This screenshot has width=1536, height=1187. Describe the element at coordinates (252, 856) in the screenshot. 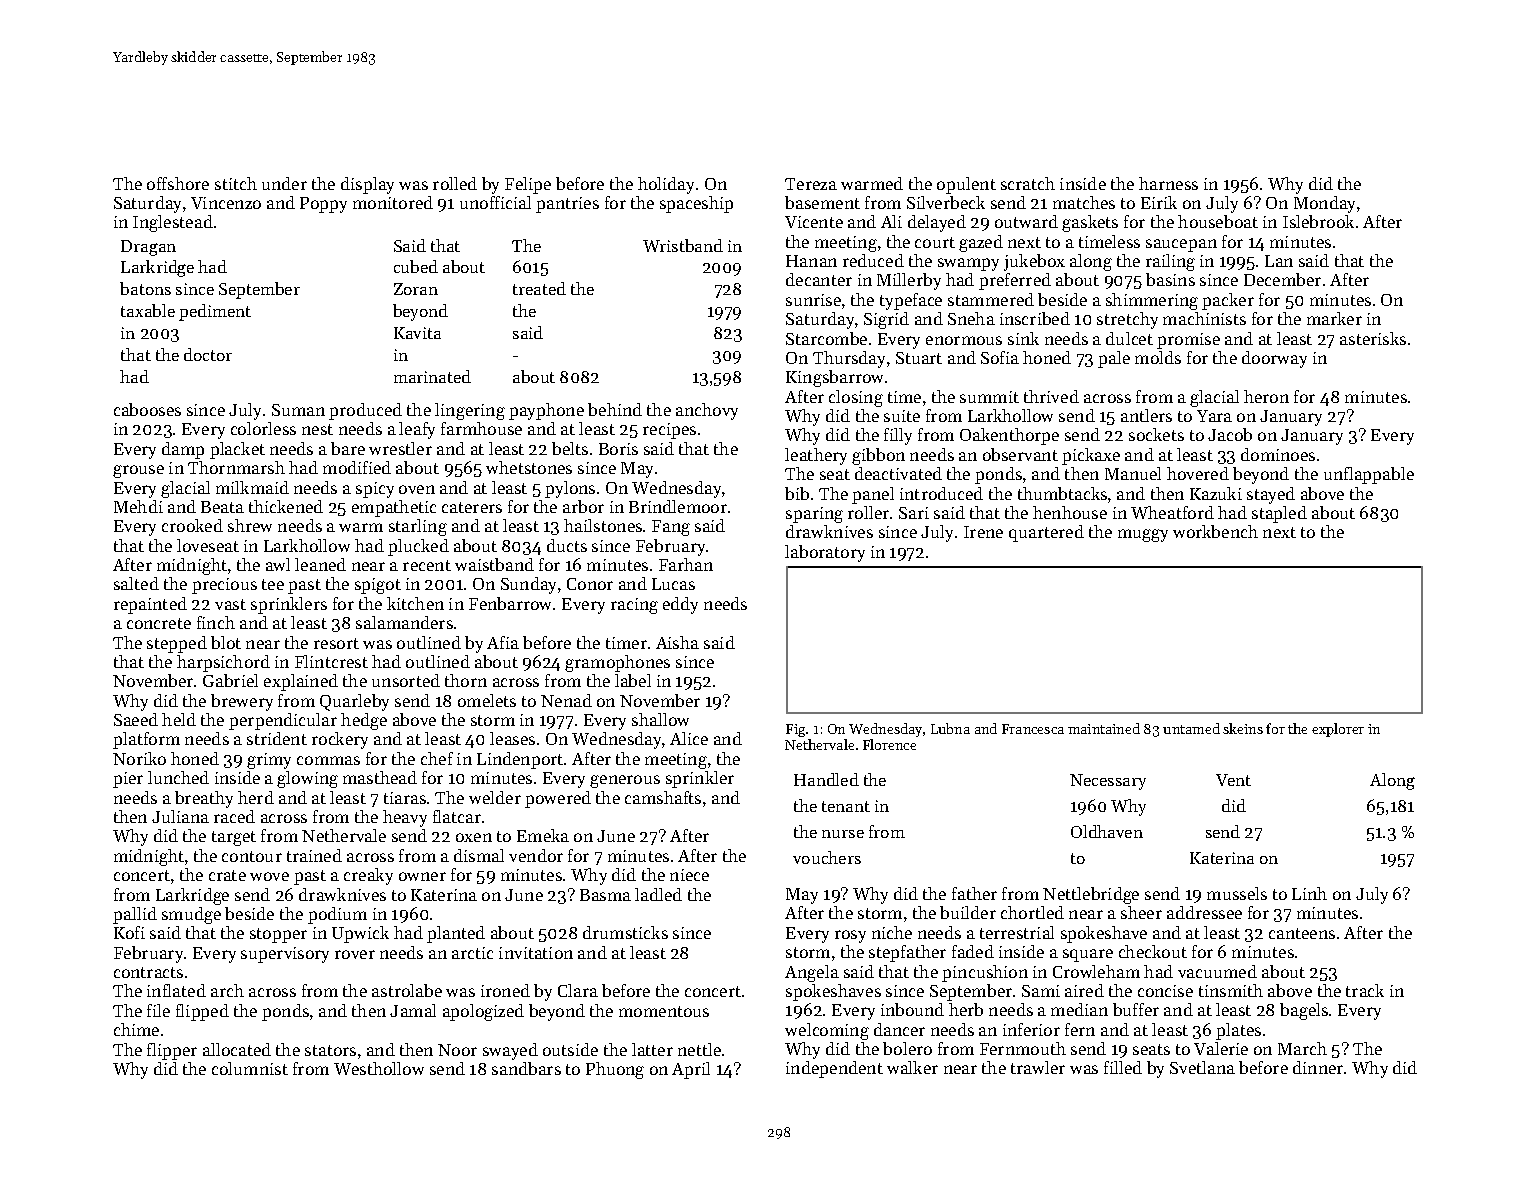

I see `contour` at that location.
